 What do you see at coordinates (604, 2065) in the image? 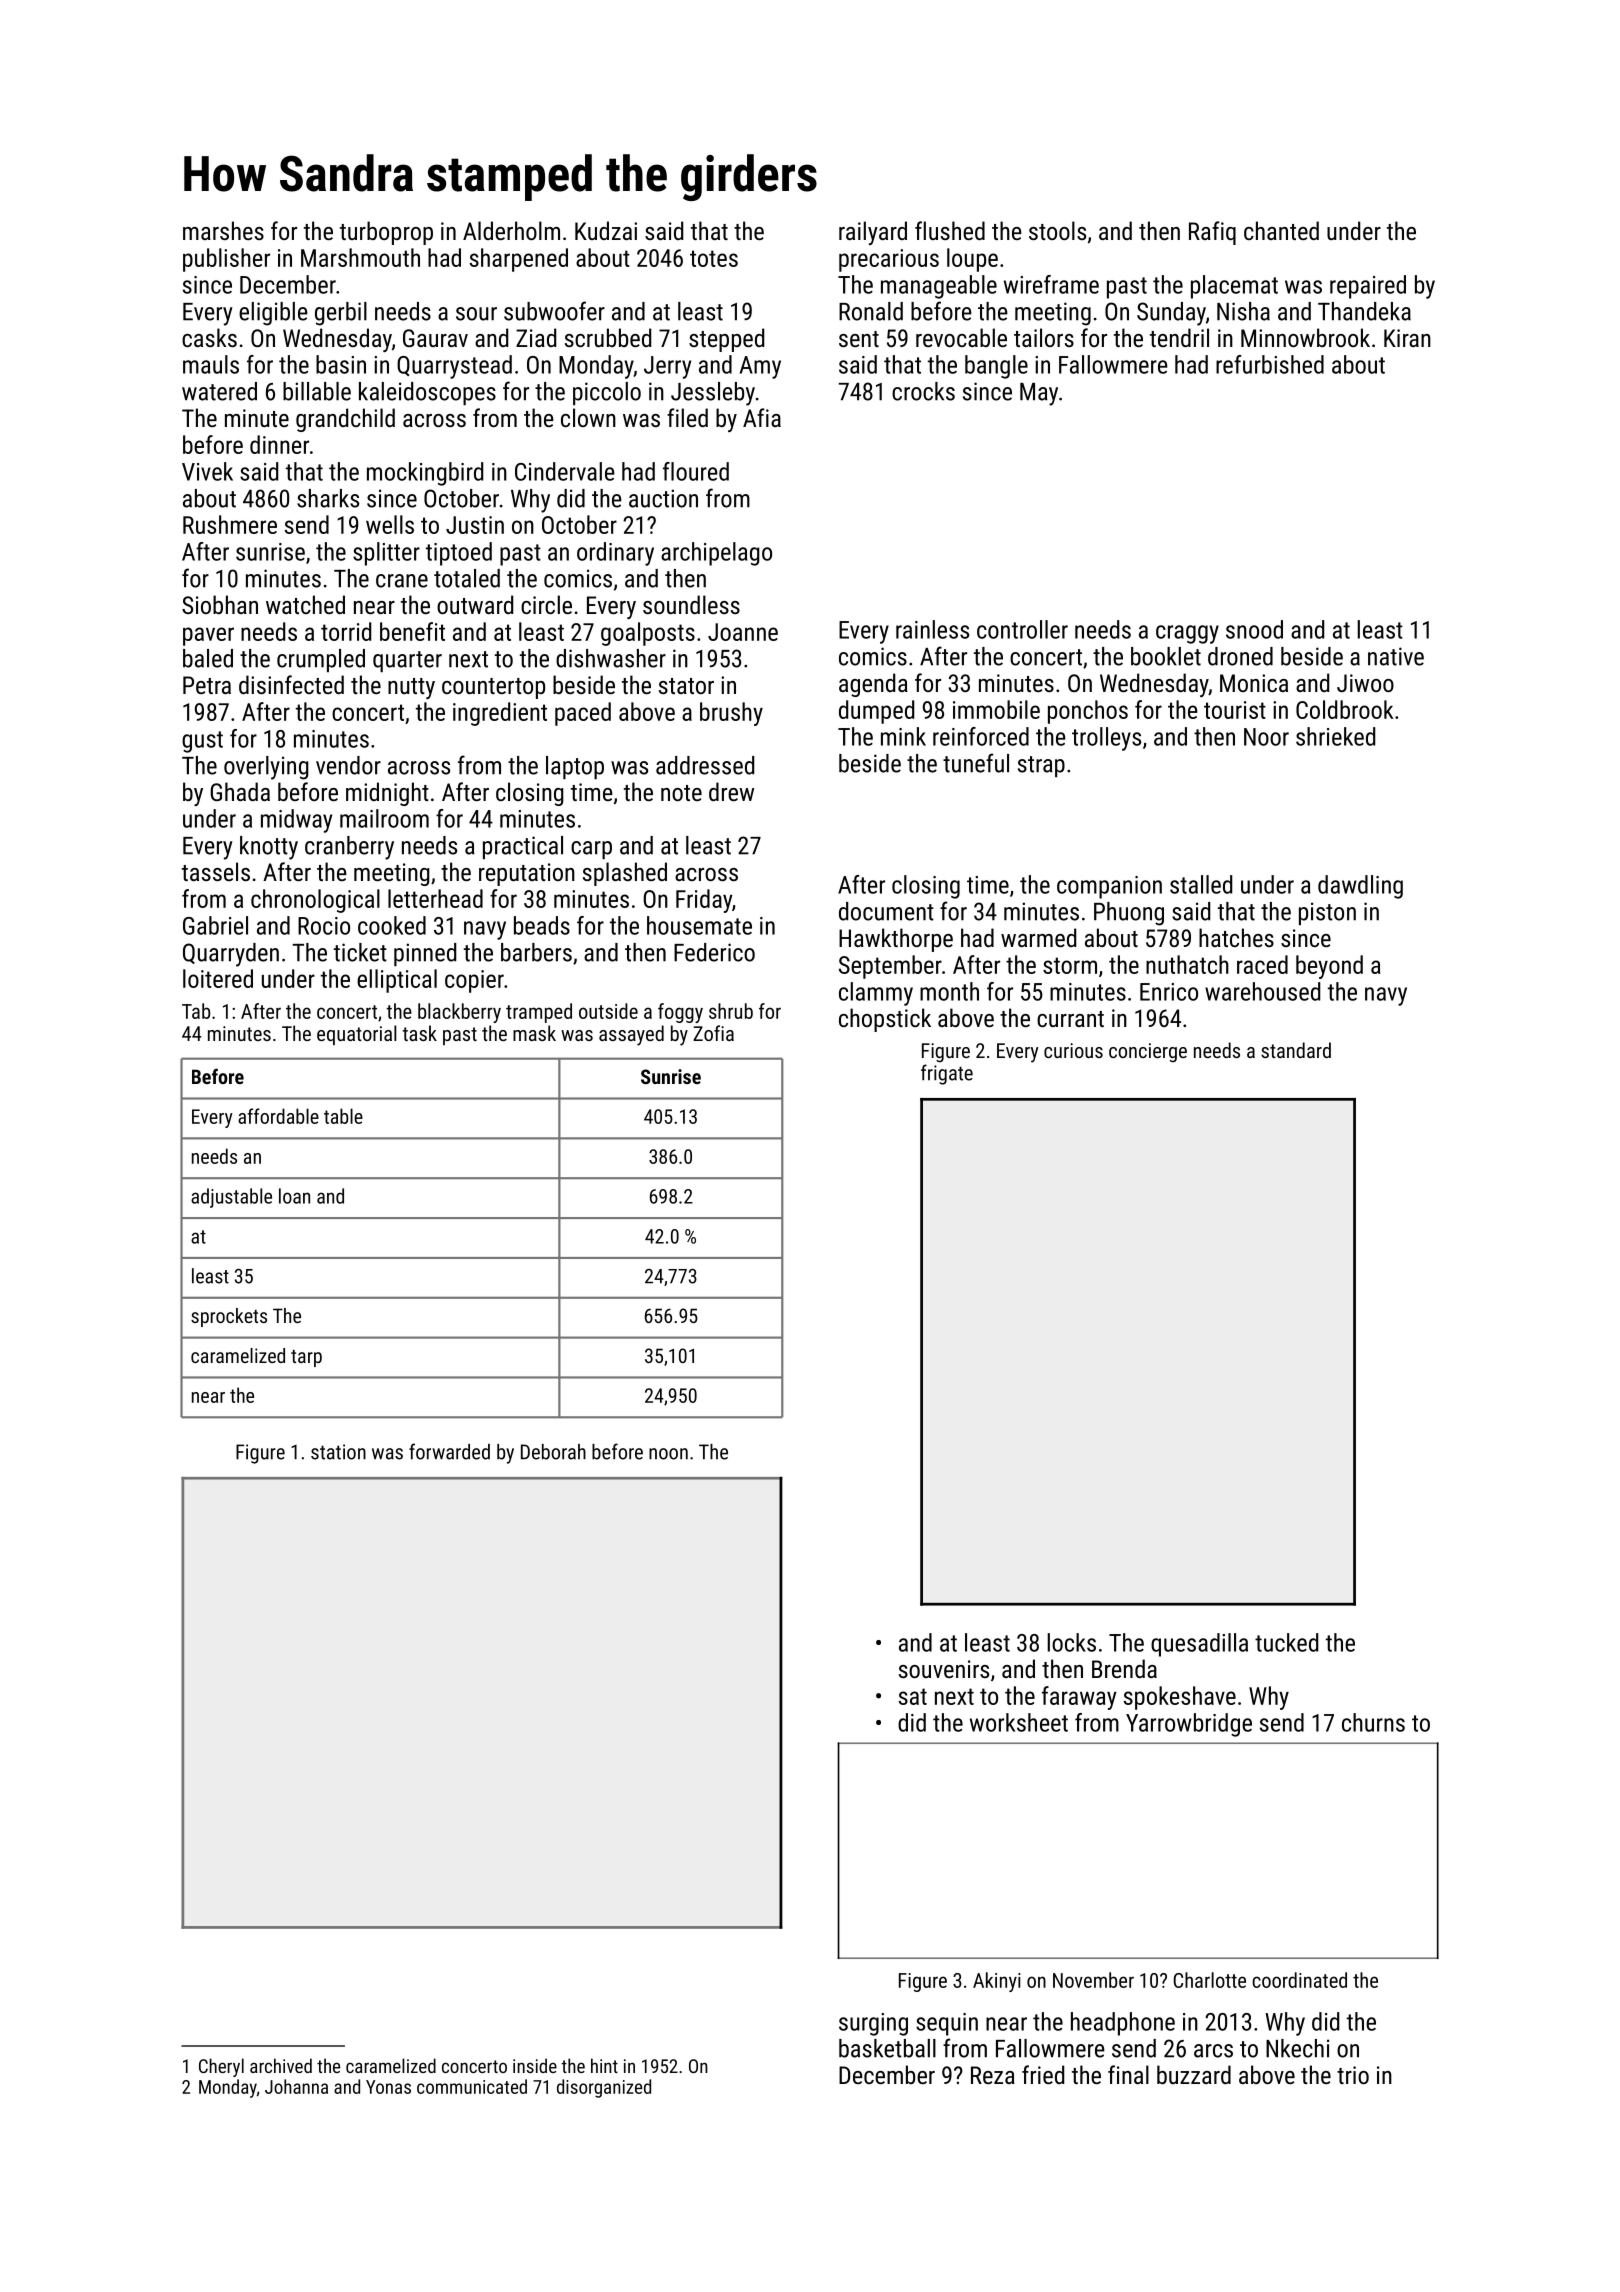
I see `hint` at bounding box center [604, 2065].
